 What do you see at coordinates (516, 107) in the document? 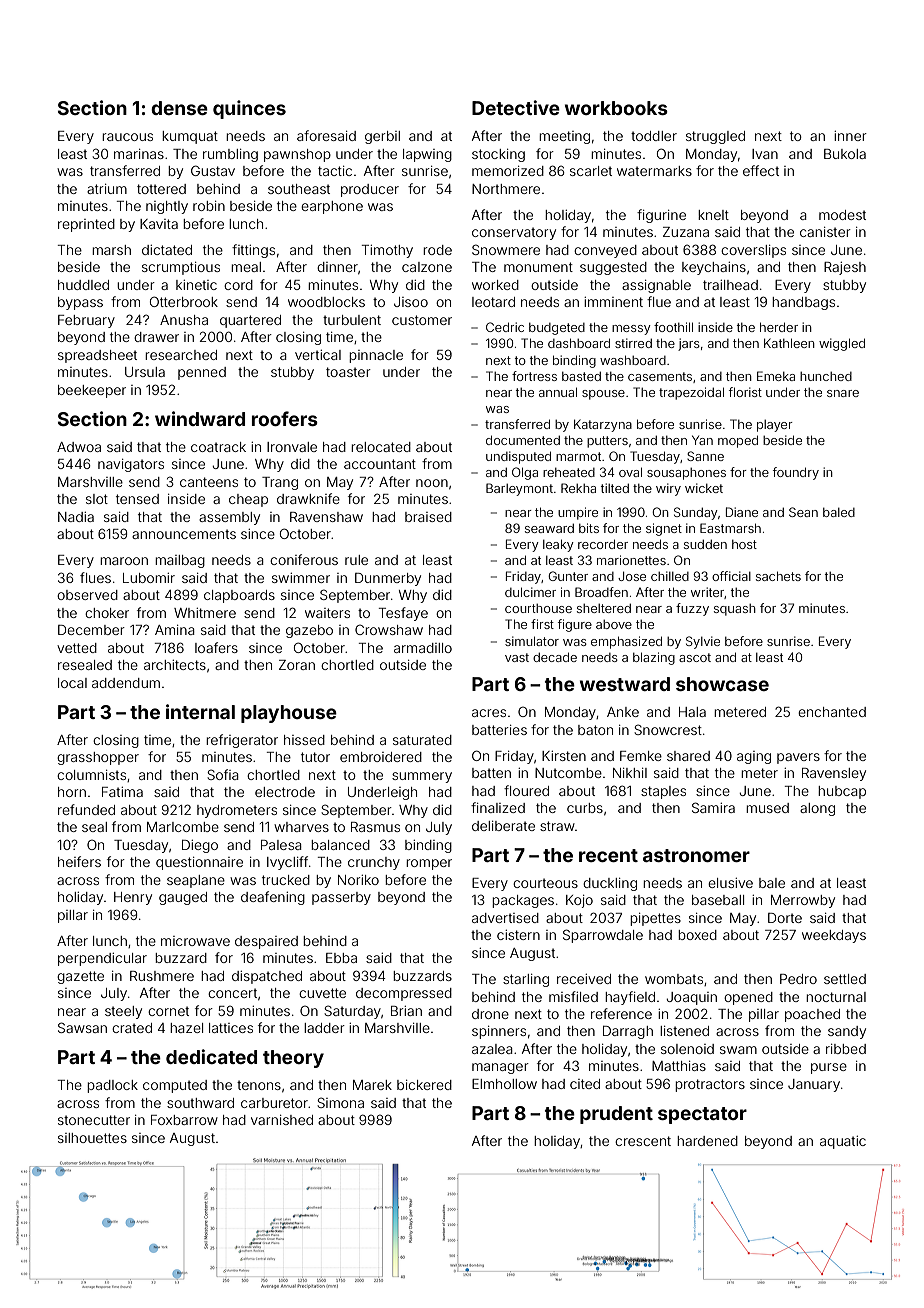
I see `Detective` at bounding box center [516, 107].
